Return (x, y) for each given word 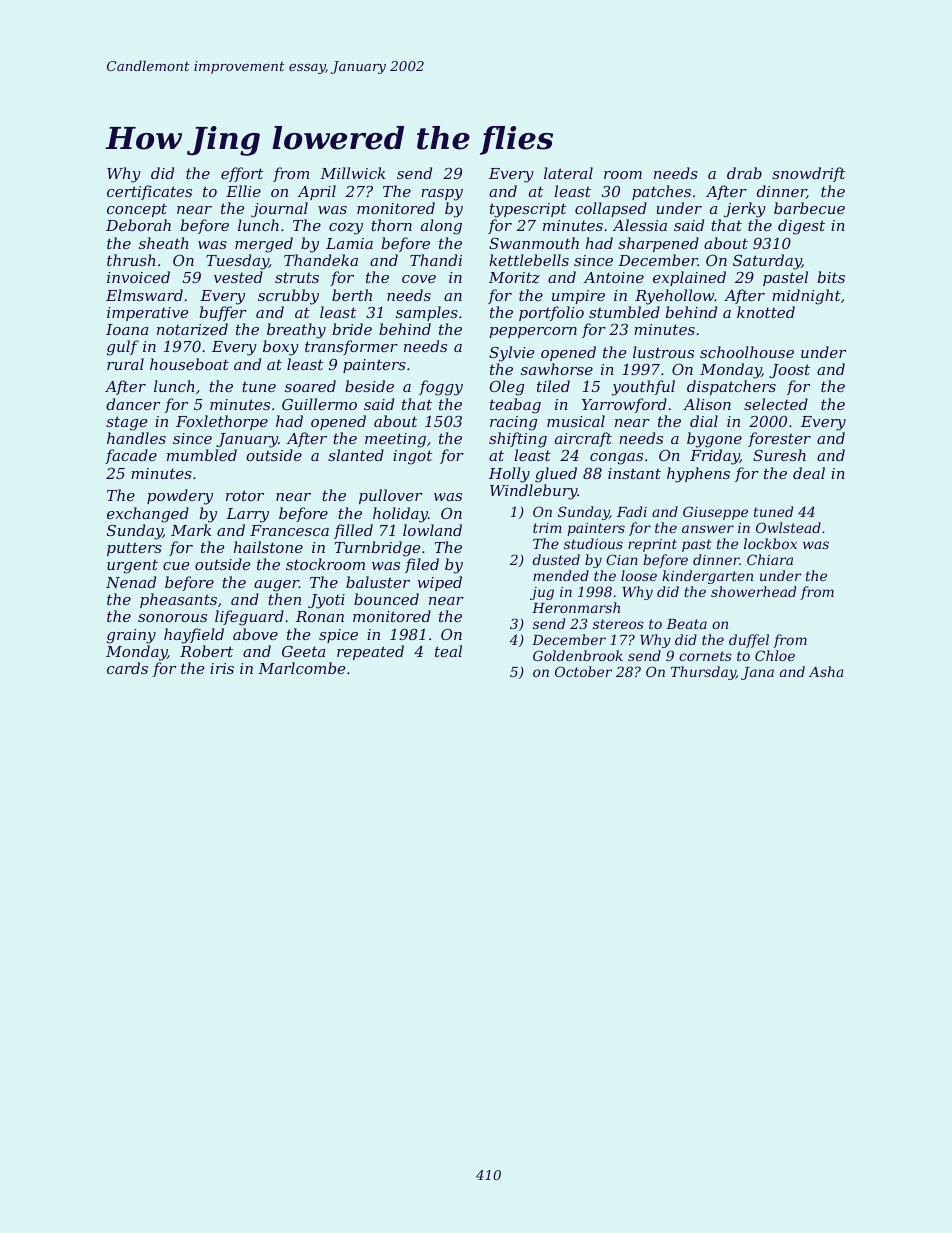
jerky (745, 210)
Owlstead (788, 527)
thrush (131, 260)
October (583, 671)
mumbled (202, 455)
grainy (131, 636)
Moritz (514, 278)
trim (547, 528)
